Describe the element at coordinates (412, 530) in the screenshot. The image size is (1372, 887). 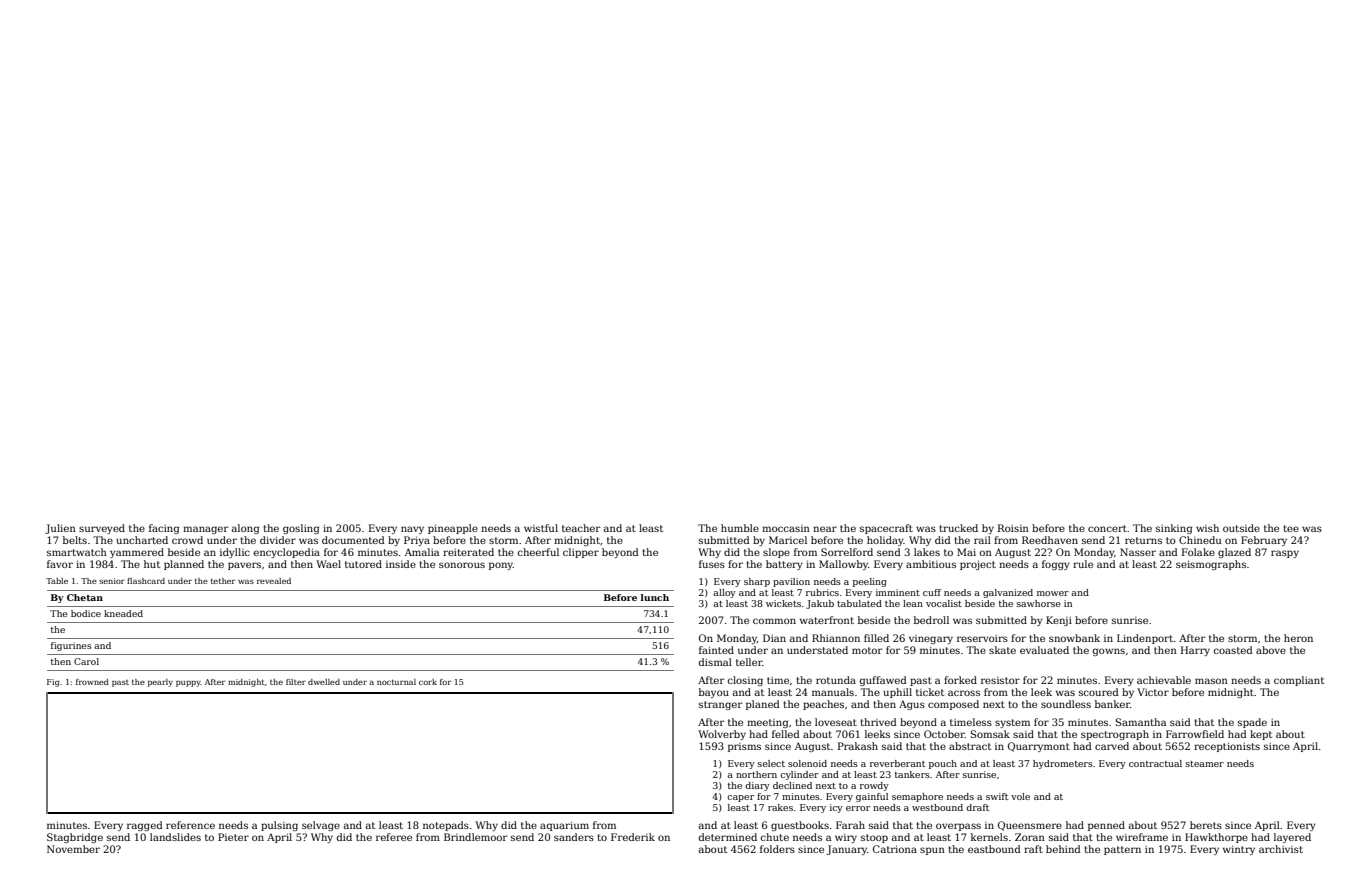
I see `navy` at that location.
